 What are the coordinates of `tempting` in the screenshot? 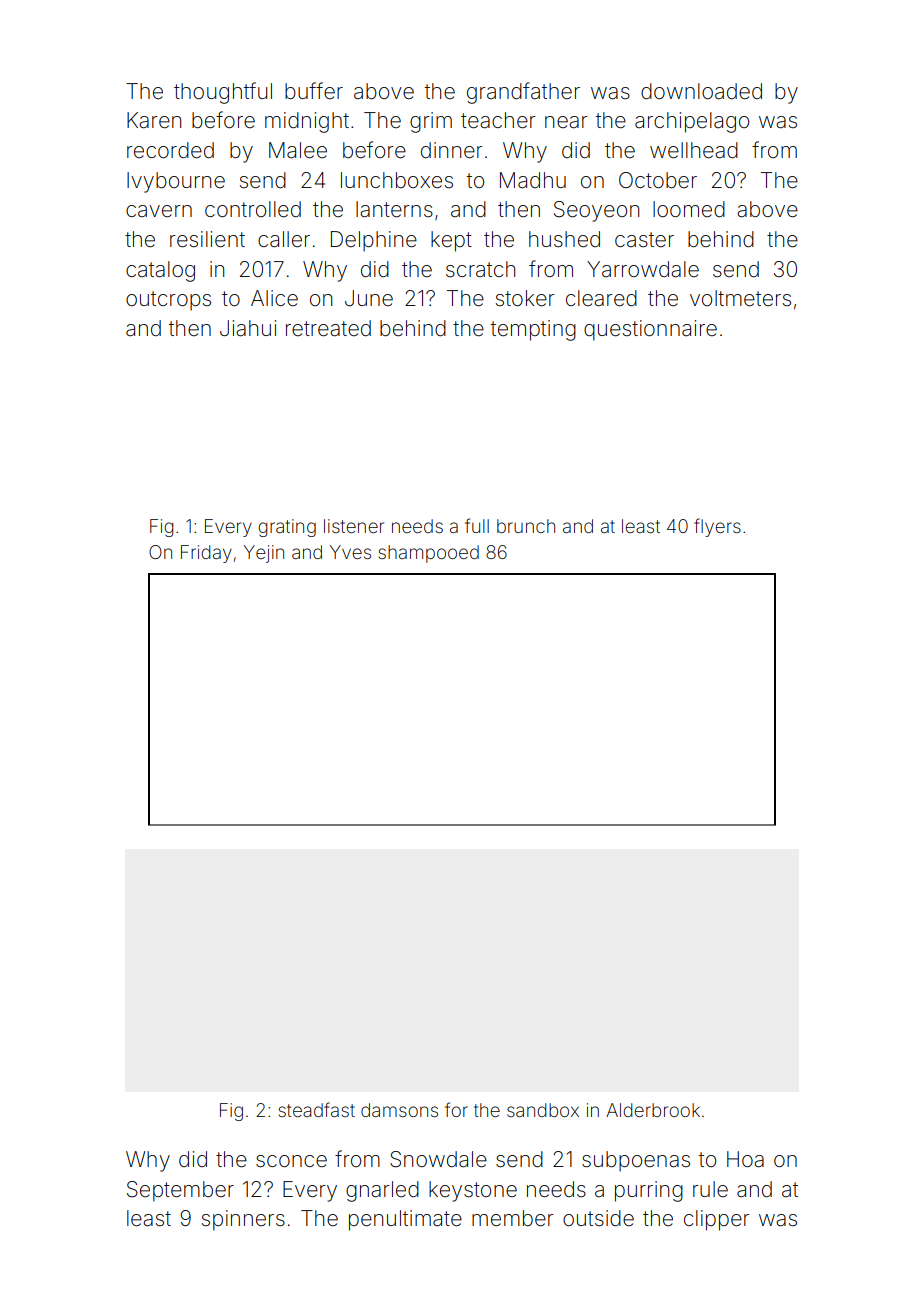 It's located at (533, 330).
